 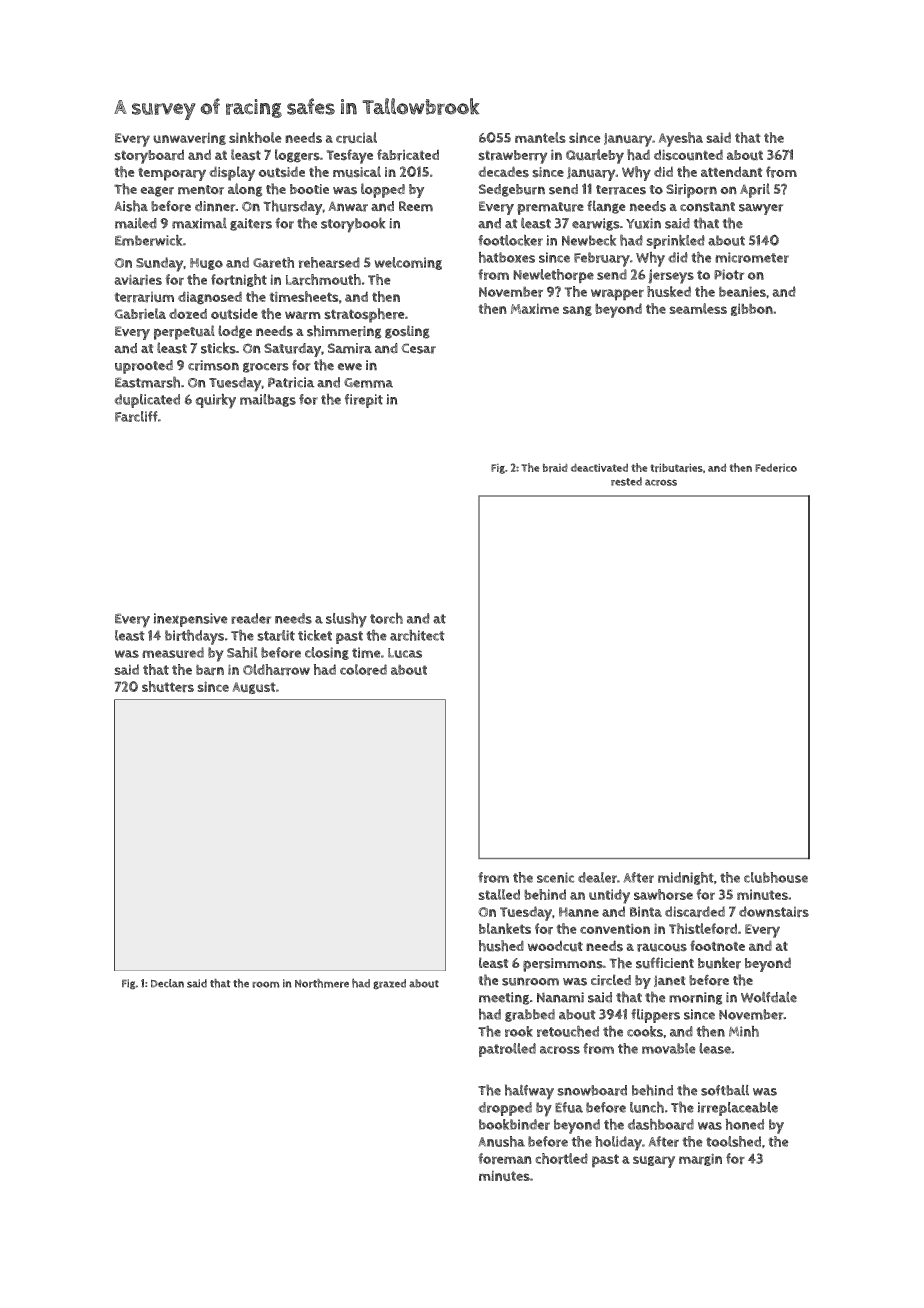 What do you see at coordinates (239, 280) in the screenshot?
I see `fortnight` at bounding box center [239, 280].
